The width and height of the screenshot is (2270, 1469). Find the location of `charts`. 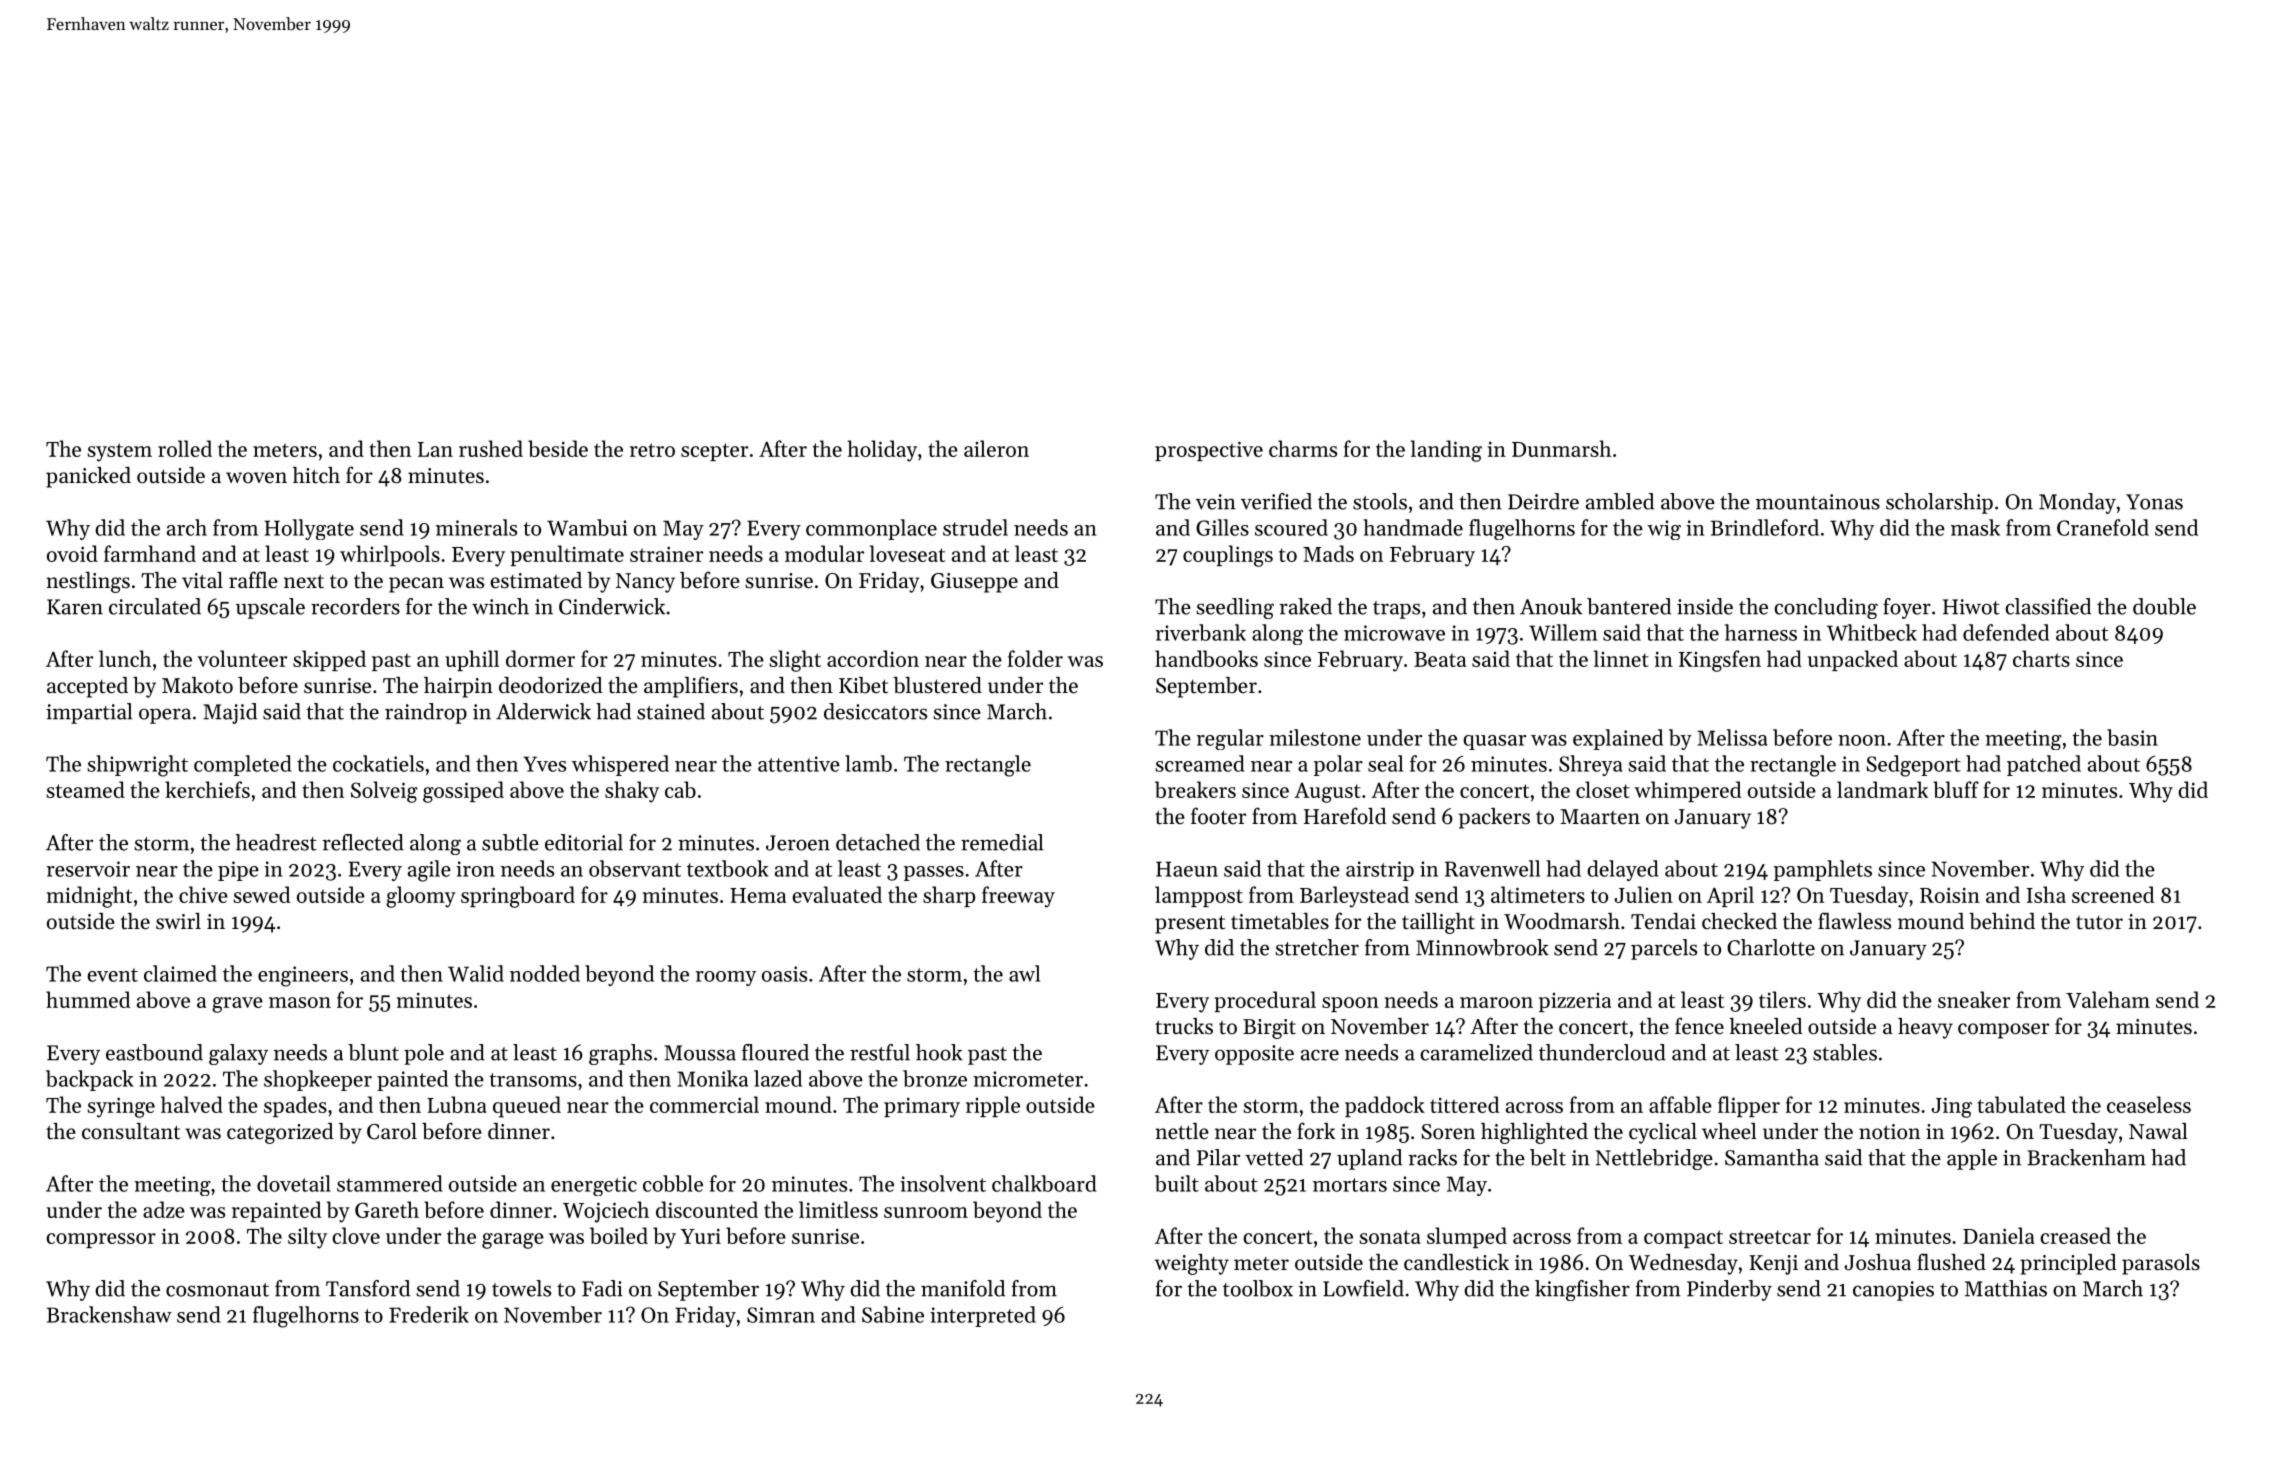

charts is located at coordinates (2041, 658).
